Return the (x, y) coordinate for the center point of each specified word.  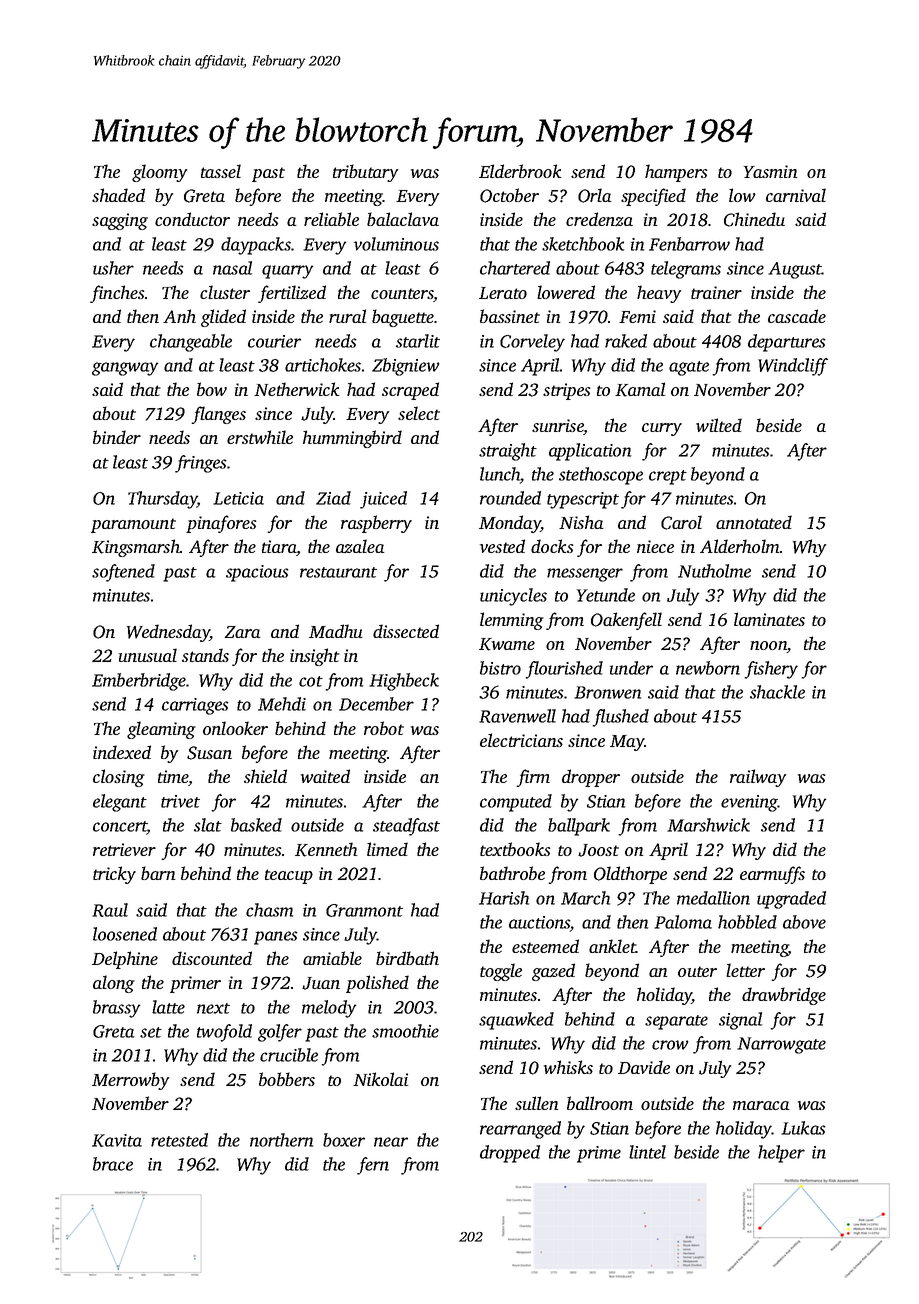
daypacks (256, 246)
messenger (585, 575)
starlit (418, 341)
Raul (110, 910)
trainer (716, 292)
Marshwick (708, 825)
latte (168, 1007)
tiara (279, 548)
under (631, 668)
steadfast (406, 827)
